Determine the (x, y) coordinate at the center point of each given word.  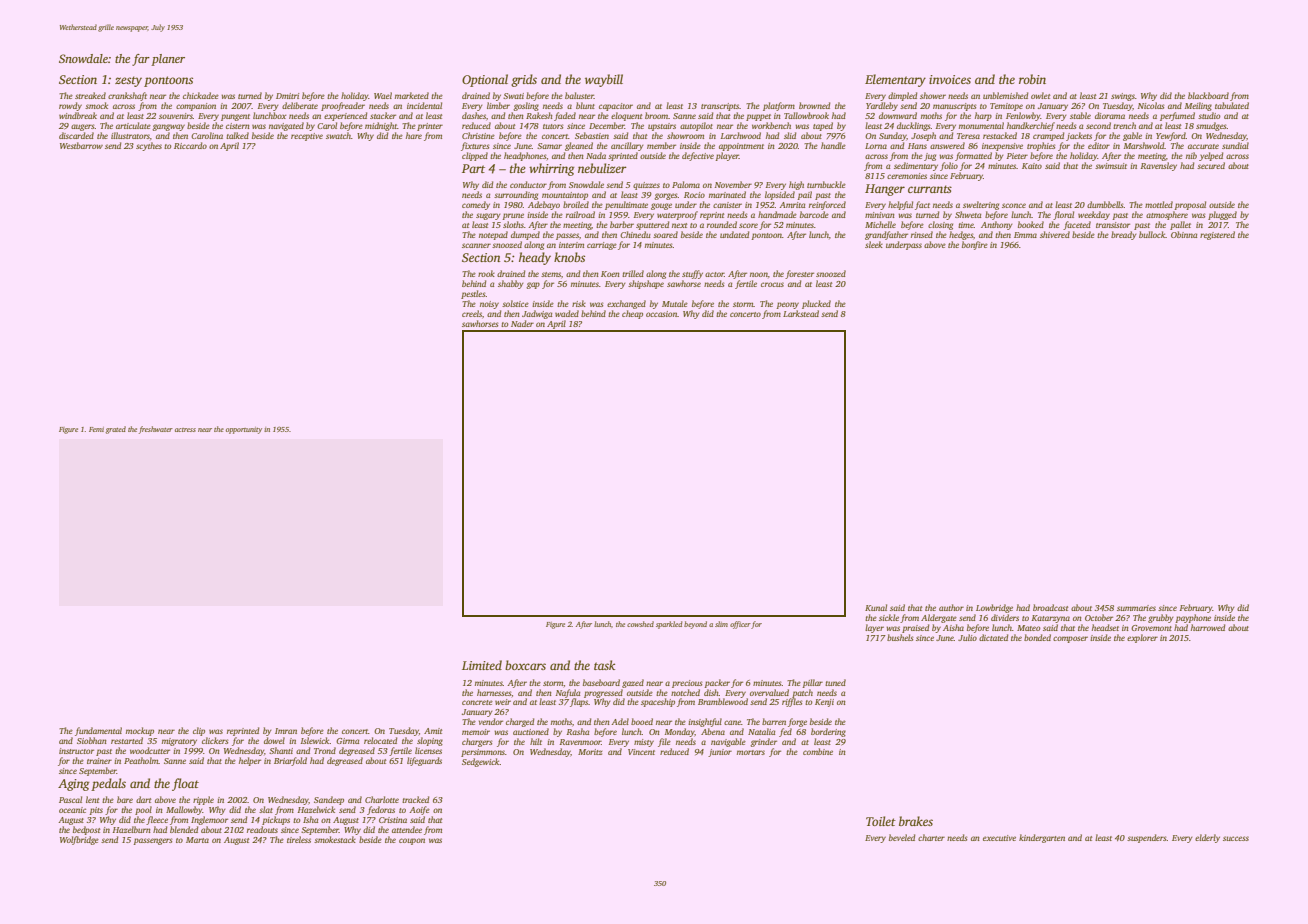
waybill (604, 80)
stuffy (692, 274)
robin (1032, 79)
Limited (482, 665)
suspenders (1147, 838)
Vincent (641, 752)
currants (930, 189)
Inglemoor (209, 820)
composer (1070, 639)
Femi (96, 429)
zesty (128, 81)
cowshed (640, 624)
